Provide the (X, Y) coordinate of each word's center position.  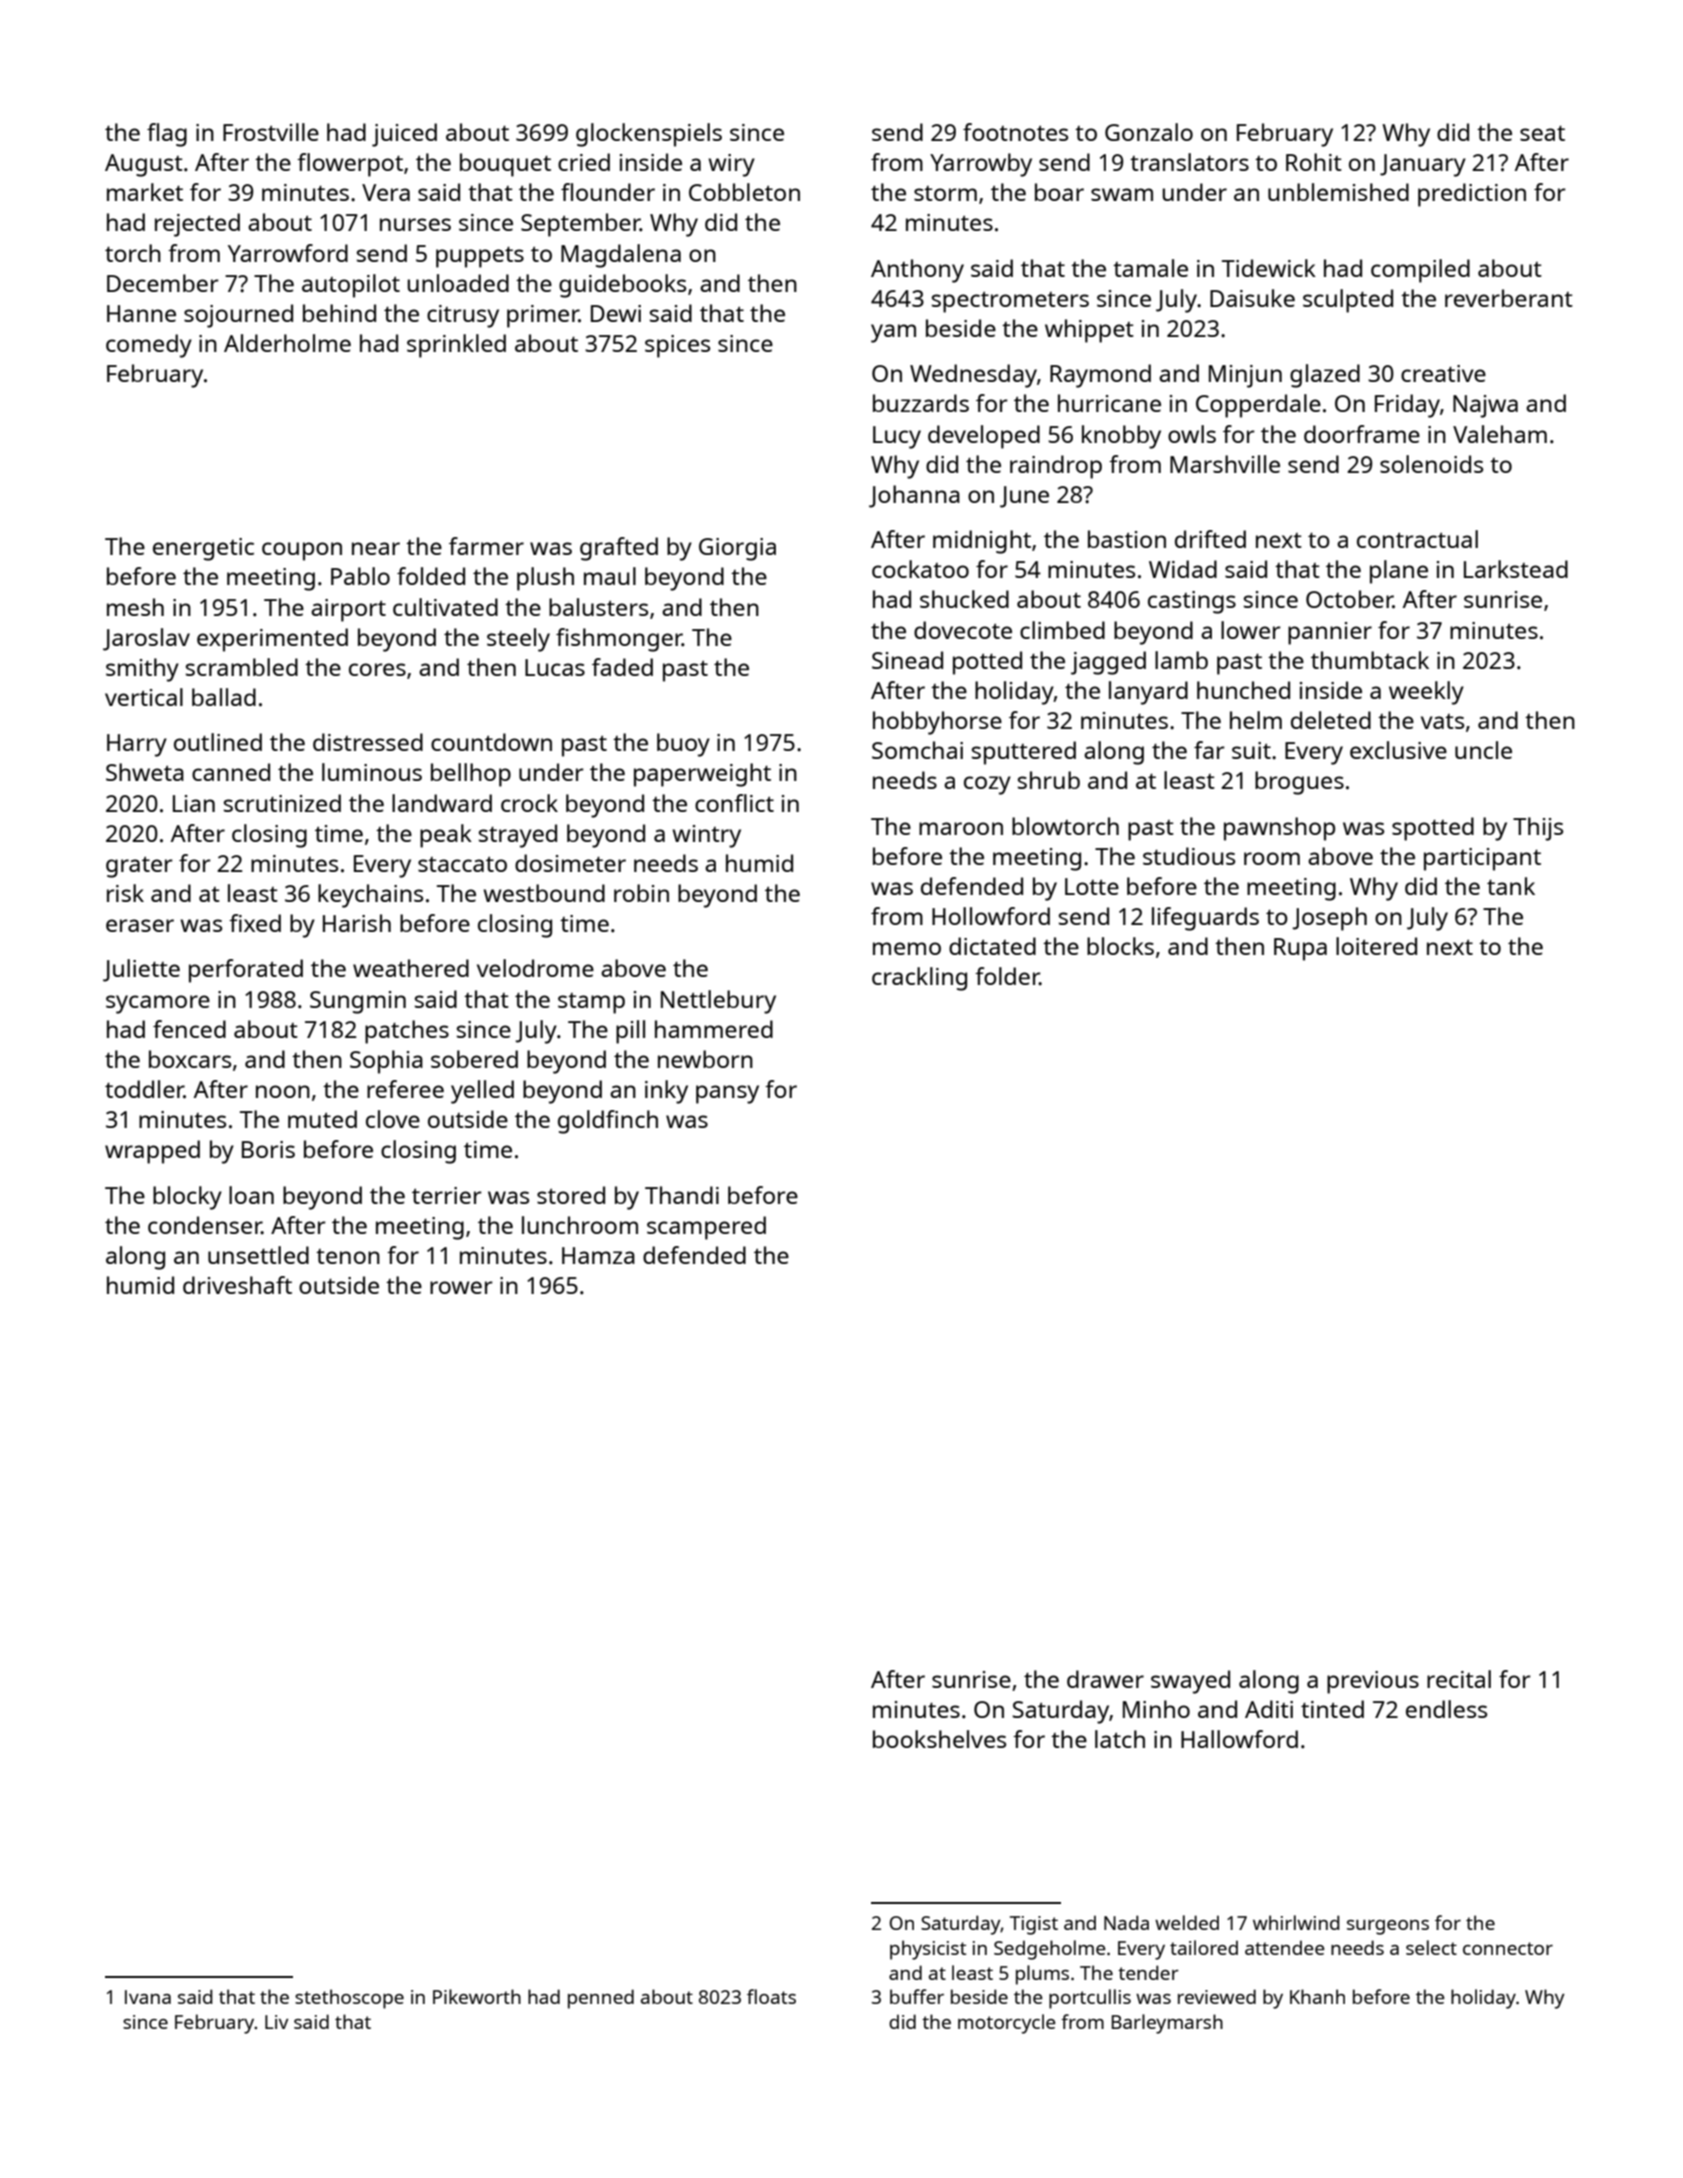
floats (771, 1996)
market (145, 192)
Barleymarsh (1167, 2024)
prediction (1472, 195)
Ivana (148, 1997)
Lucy (897, 437)
